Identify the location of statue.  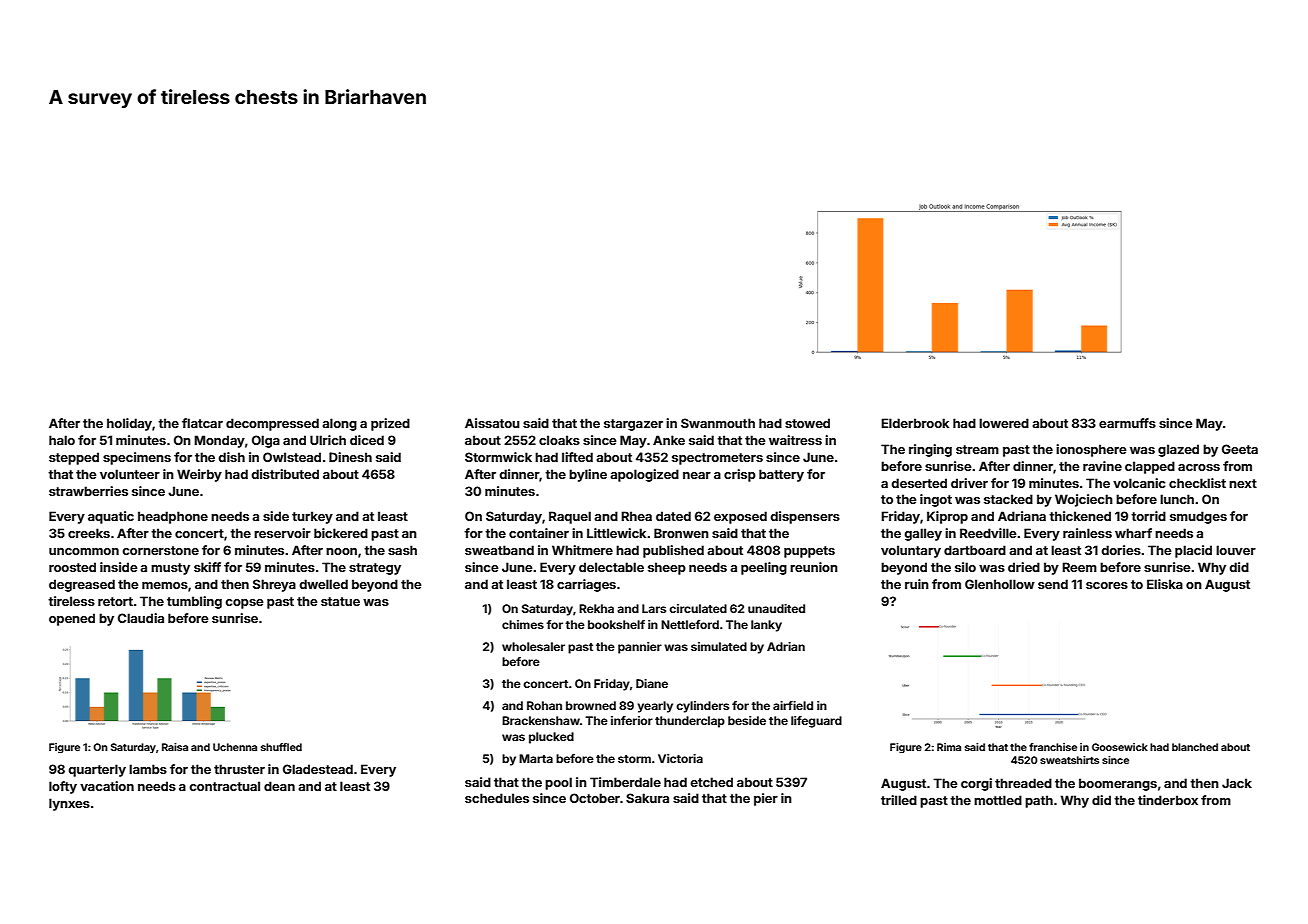
(340, 601).
